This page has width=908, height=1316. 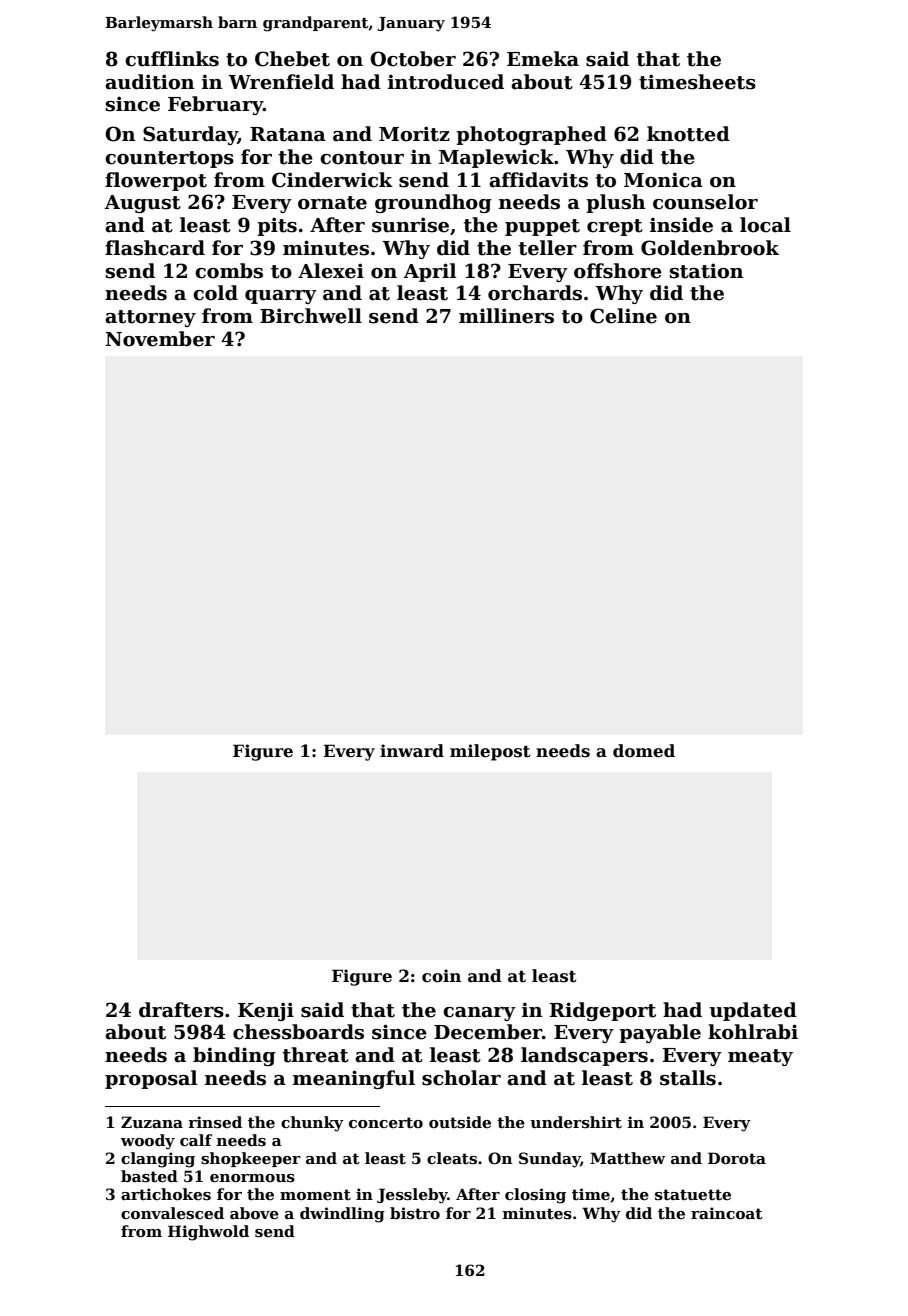 I want to click on audition, so click(x=149, y=82).
